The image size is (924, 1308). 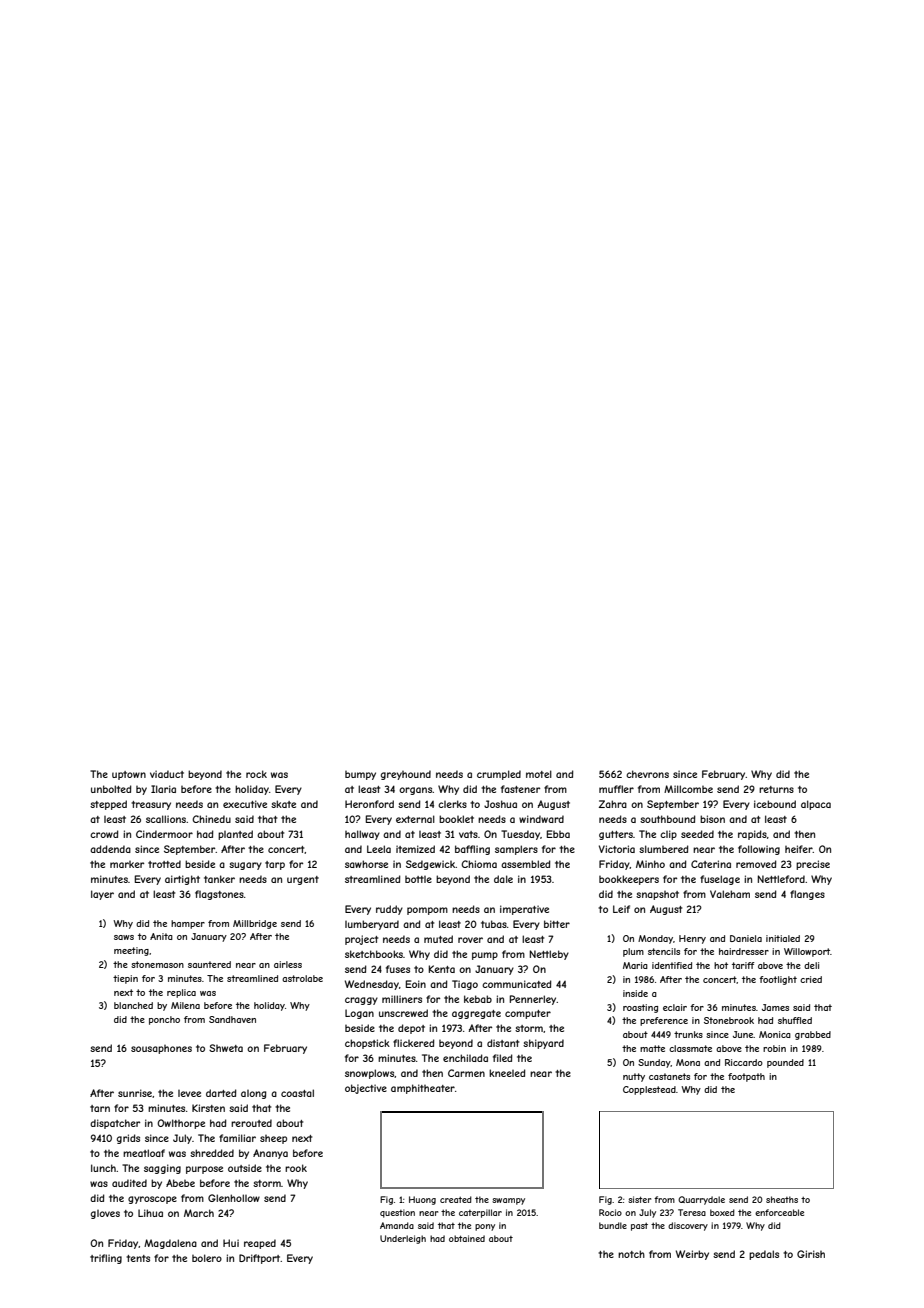 What do you see at coordinates (360, 775) in the screenshot?
I see `bumpy` at bounding box center [360, 775].
